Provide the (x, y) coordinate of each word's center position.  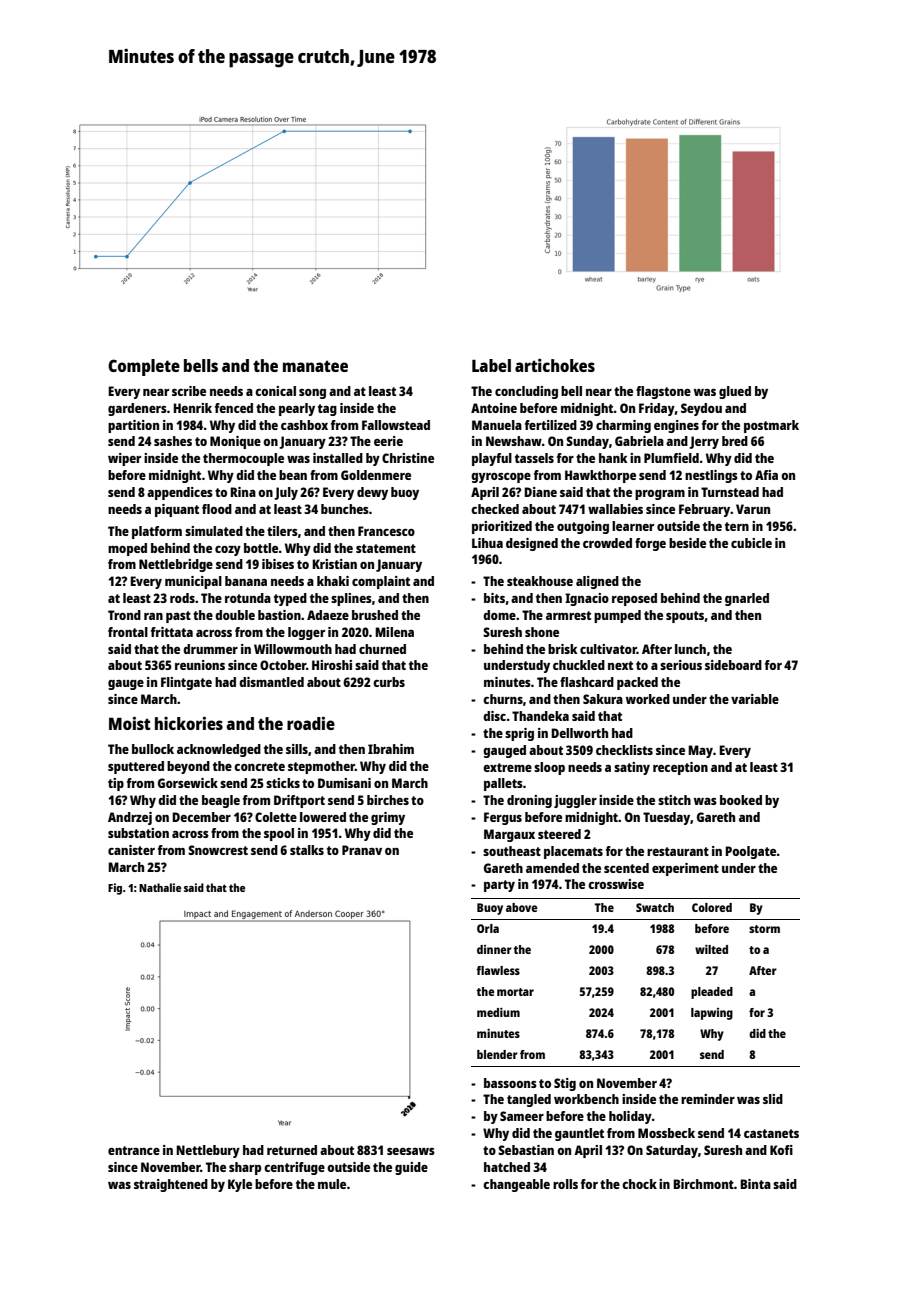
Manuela (497, 425)
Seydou (701, 409)
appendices (180, 493)
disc (494, 716)
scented (626, 868)
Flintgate (186, 683)
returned (292, 1150)
